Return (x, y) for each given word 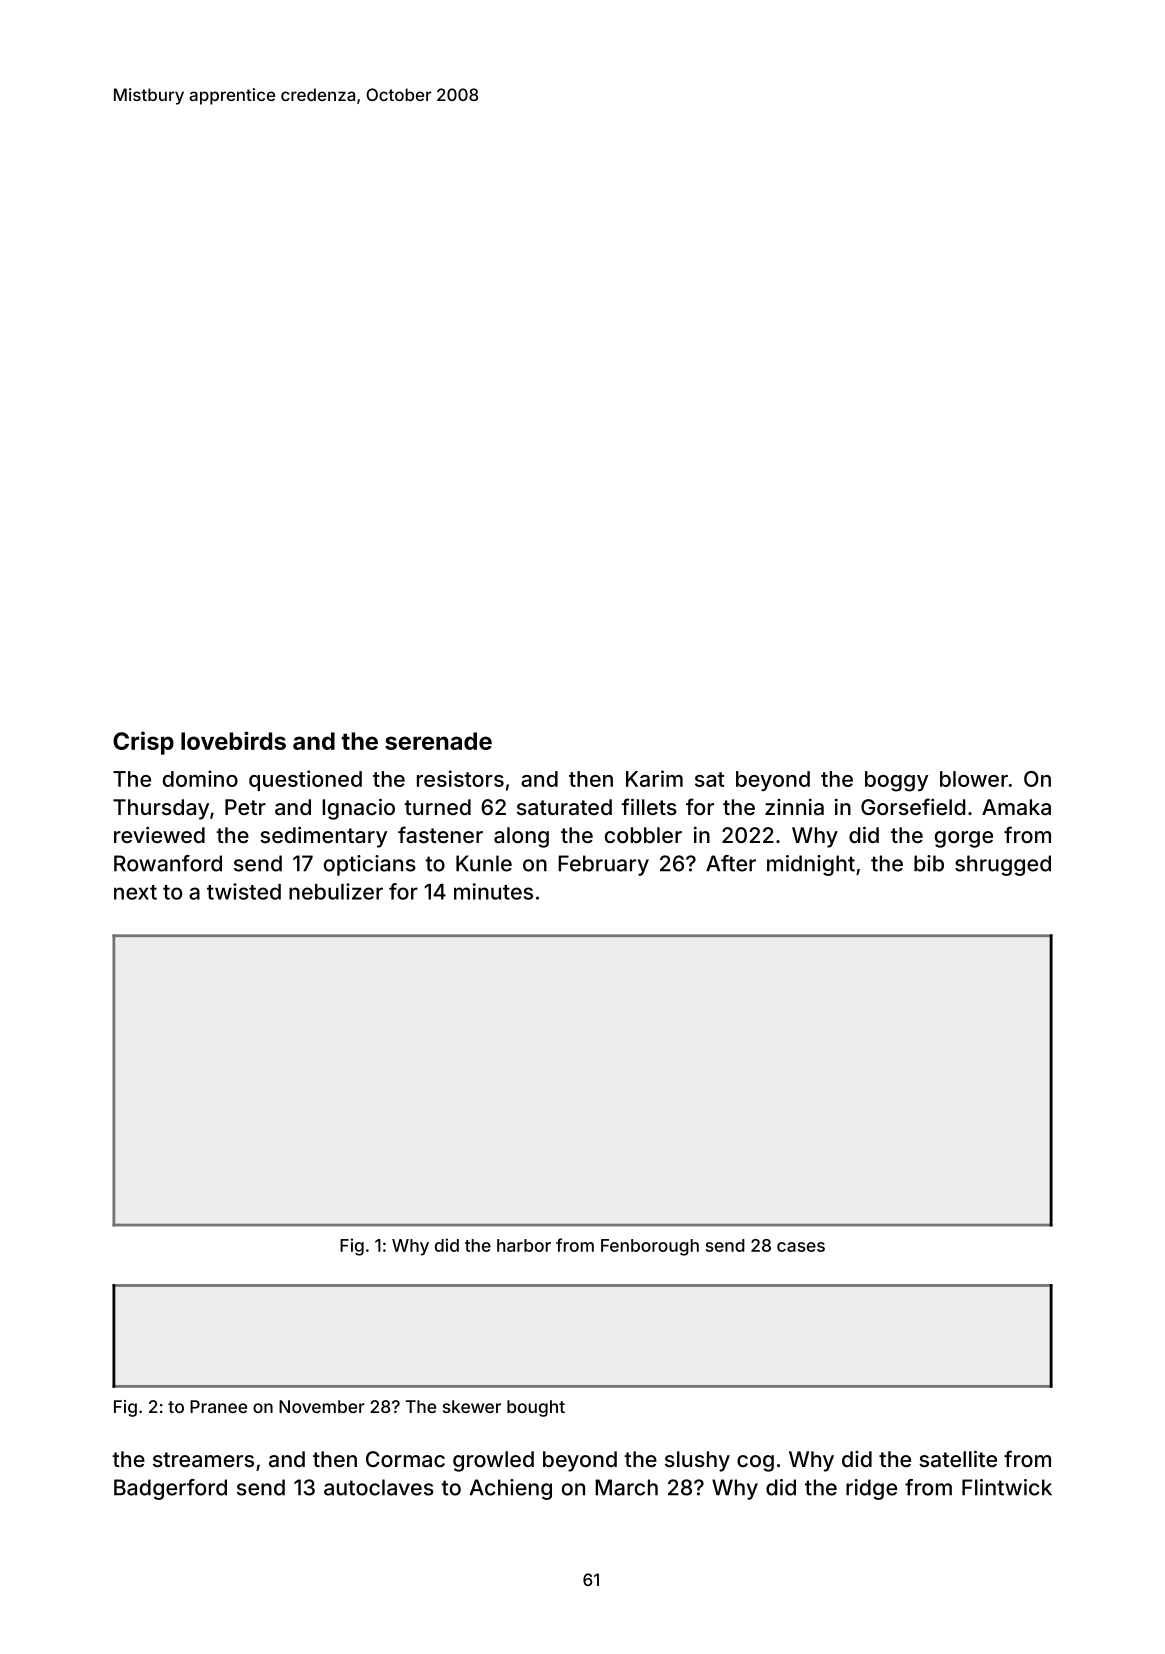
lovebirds (233, 740)
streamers (203, 1459)
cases (801, 1247)
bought (536, 1408)
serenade (438, 741)
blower (974, 779)
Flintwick (1007, 1487)
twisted (244, 891)
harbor (524, 1245)
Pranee (218, 1406)
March (626, 1487)
